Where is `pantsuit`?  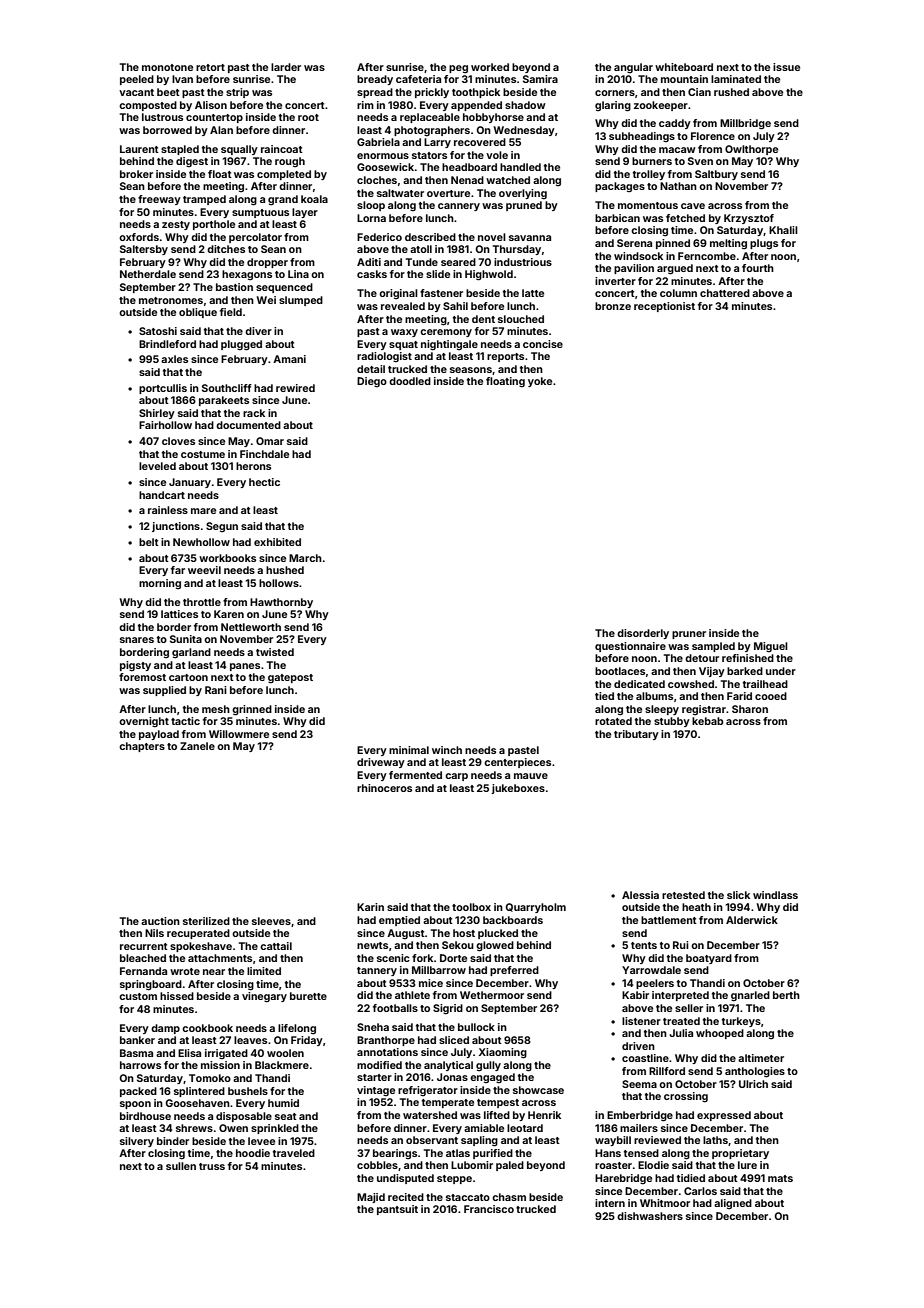 pantsuit is located at coordinates (397, 1210).
